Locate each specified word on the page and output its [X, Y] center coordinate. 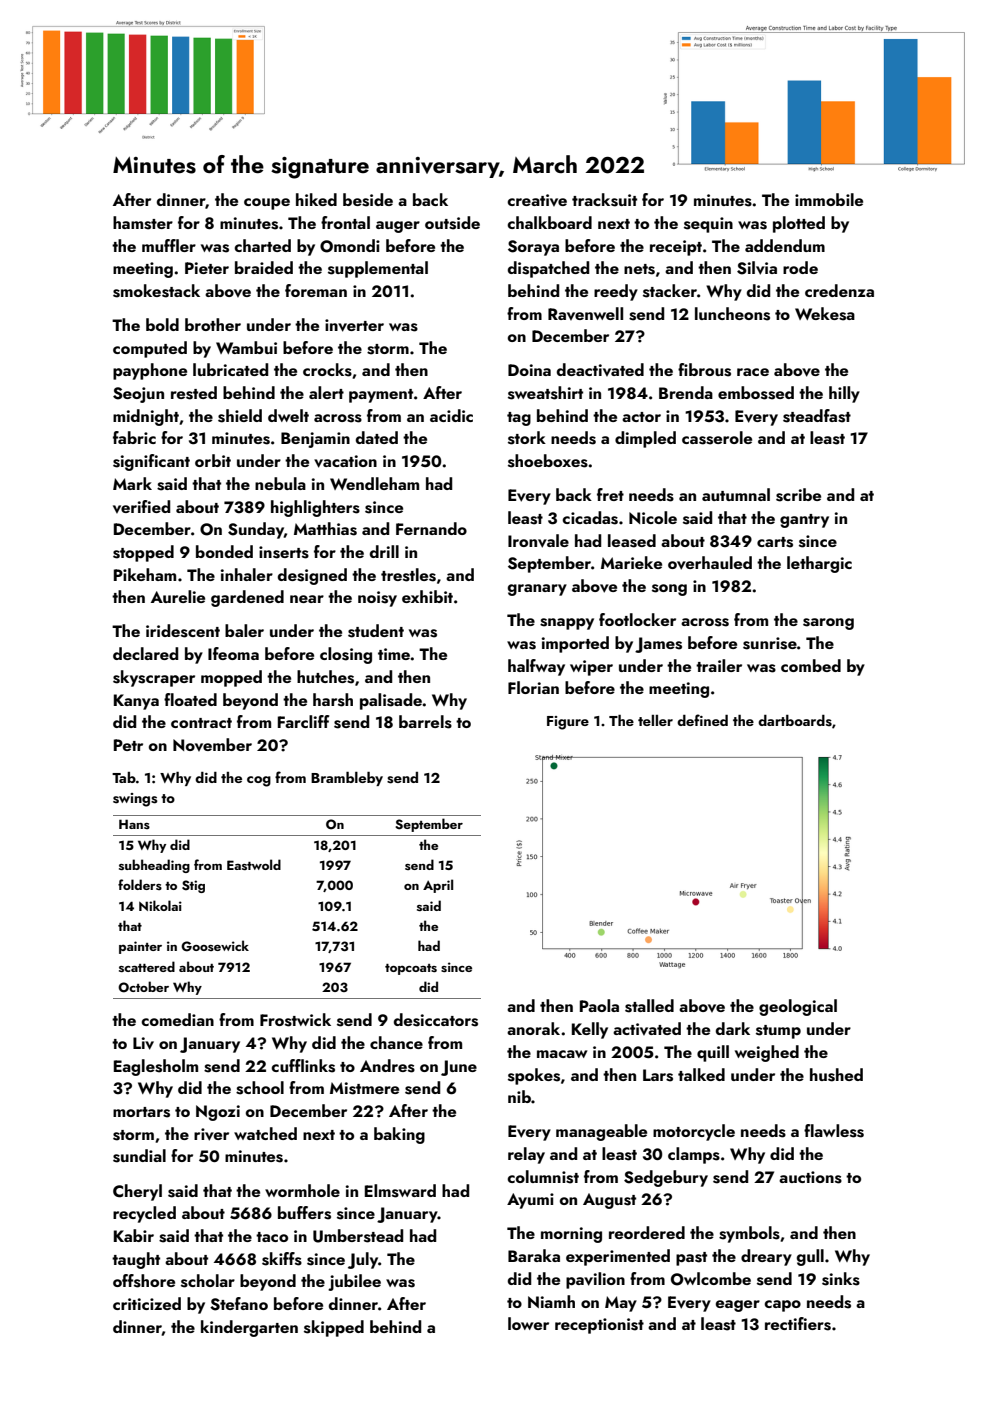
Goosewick [215, 946]
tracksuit [604, 200]
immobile [829, 199]
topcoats [411, 969]
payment [381, 396]
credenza [839, 290]
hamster [143, 223]
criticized [147, 1303]
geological [798, 1007]
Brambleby [347, 779]
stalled [649, 1006]
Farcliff [303, 721]
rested [194, 393]
